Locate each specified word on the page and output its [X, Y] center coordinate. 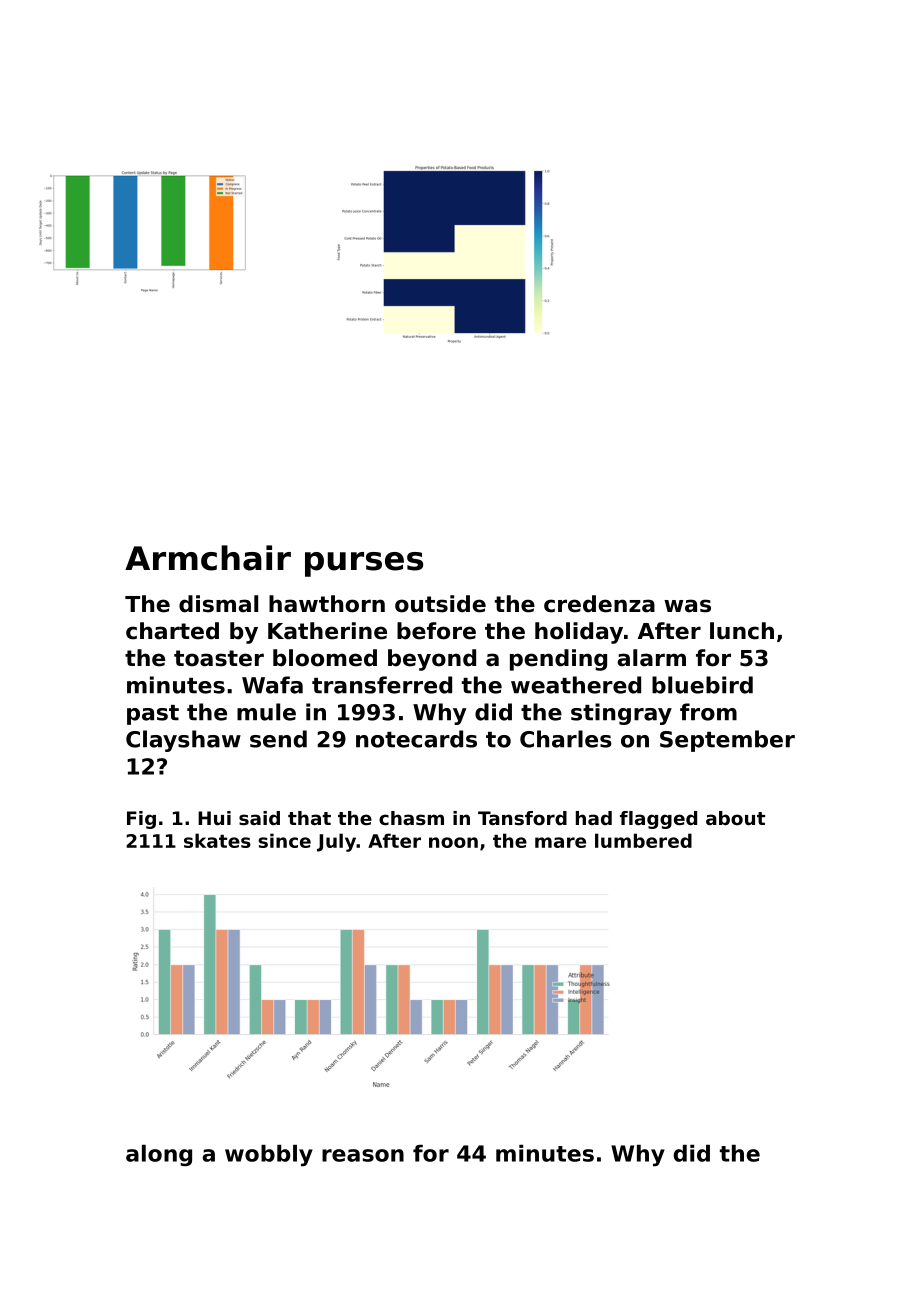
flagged [658, 820]
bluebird [702, 685]
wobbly [269, 1156]
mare [560, 842]
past [153, 715]
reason [363, 1155]
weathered [576, 685]
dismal [218, 604]
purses [364, 564]
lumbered [643, 840]
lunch [742, 631]
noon [453, 842]
